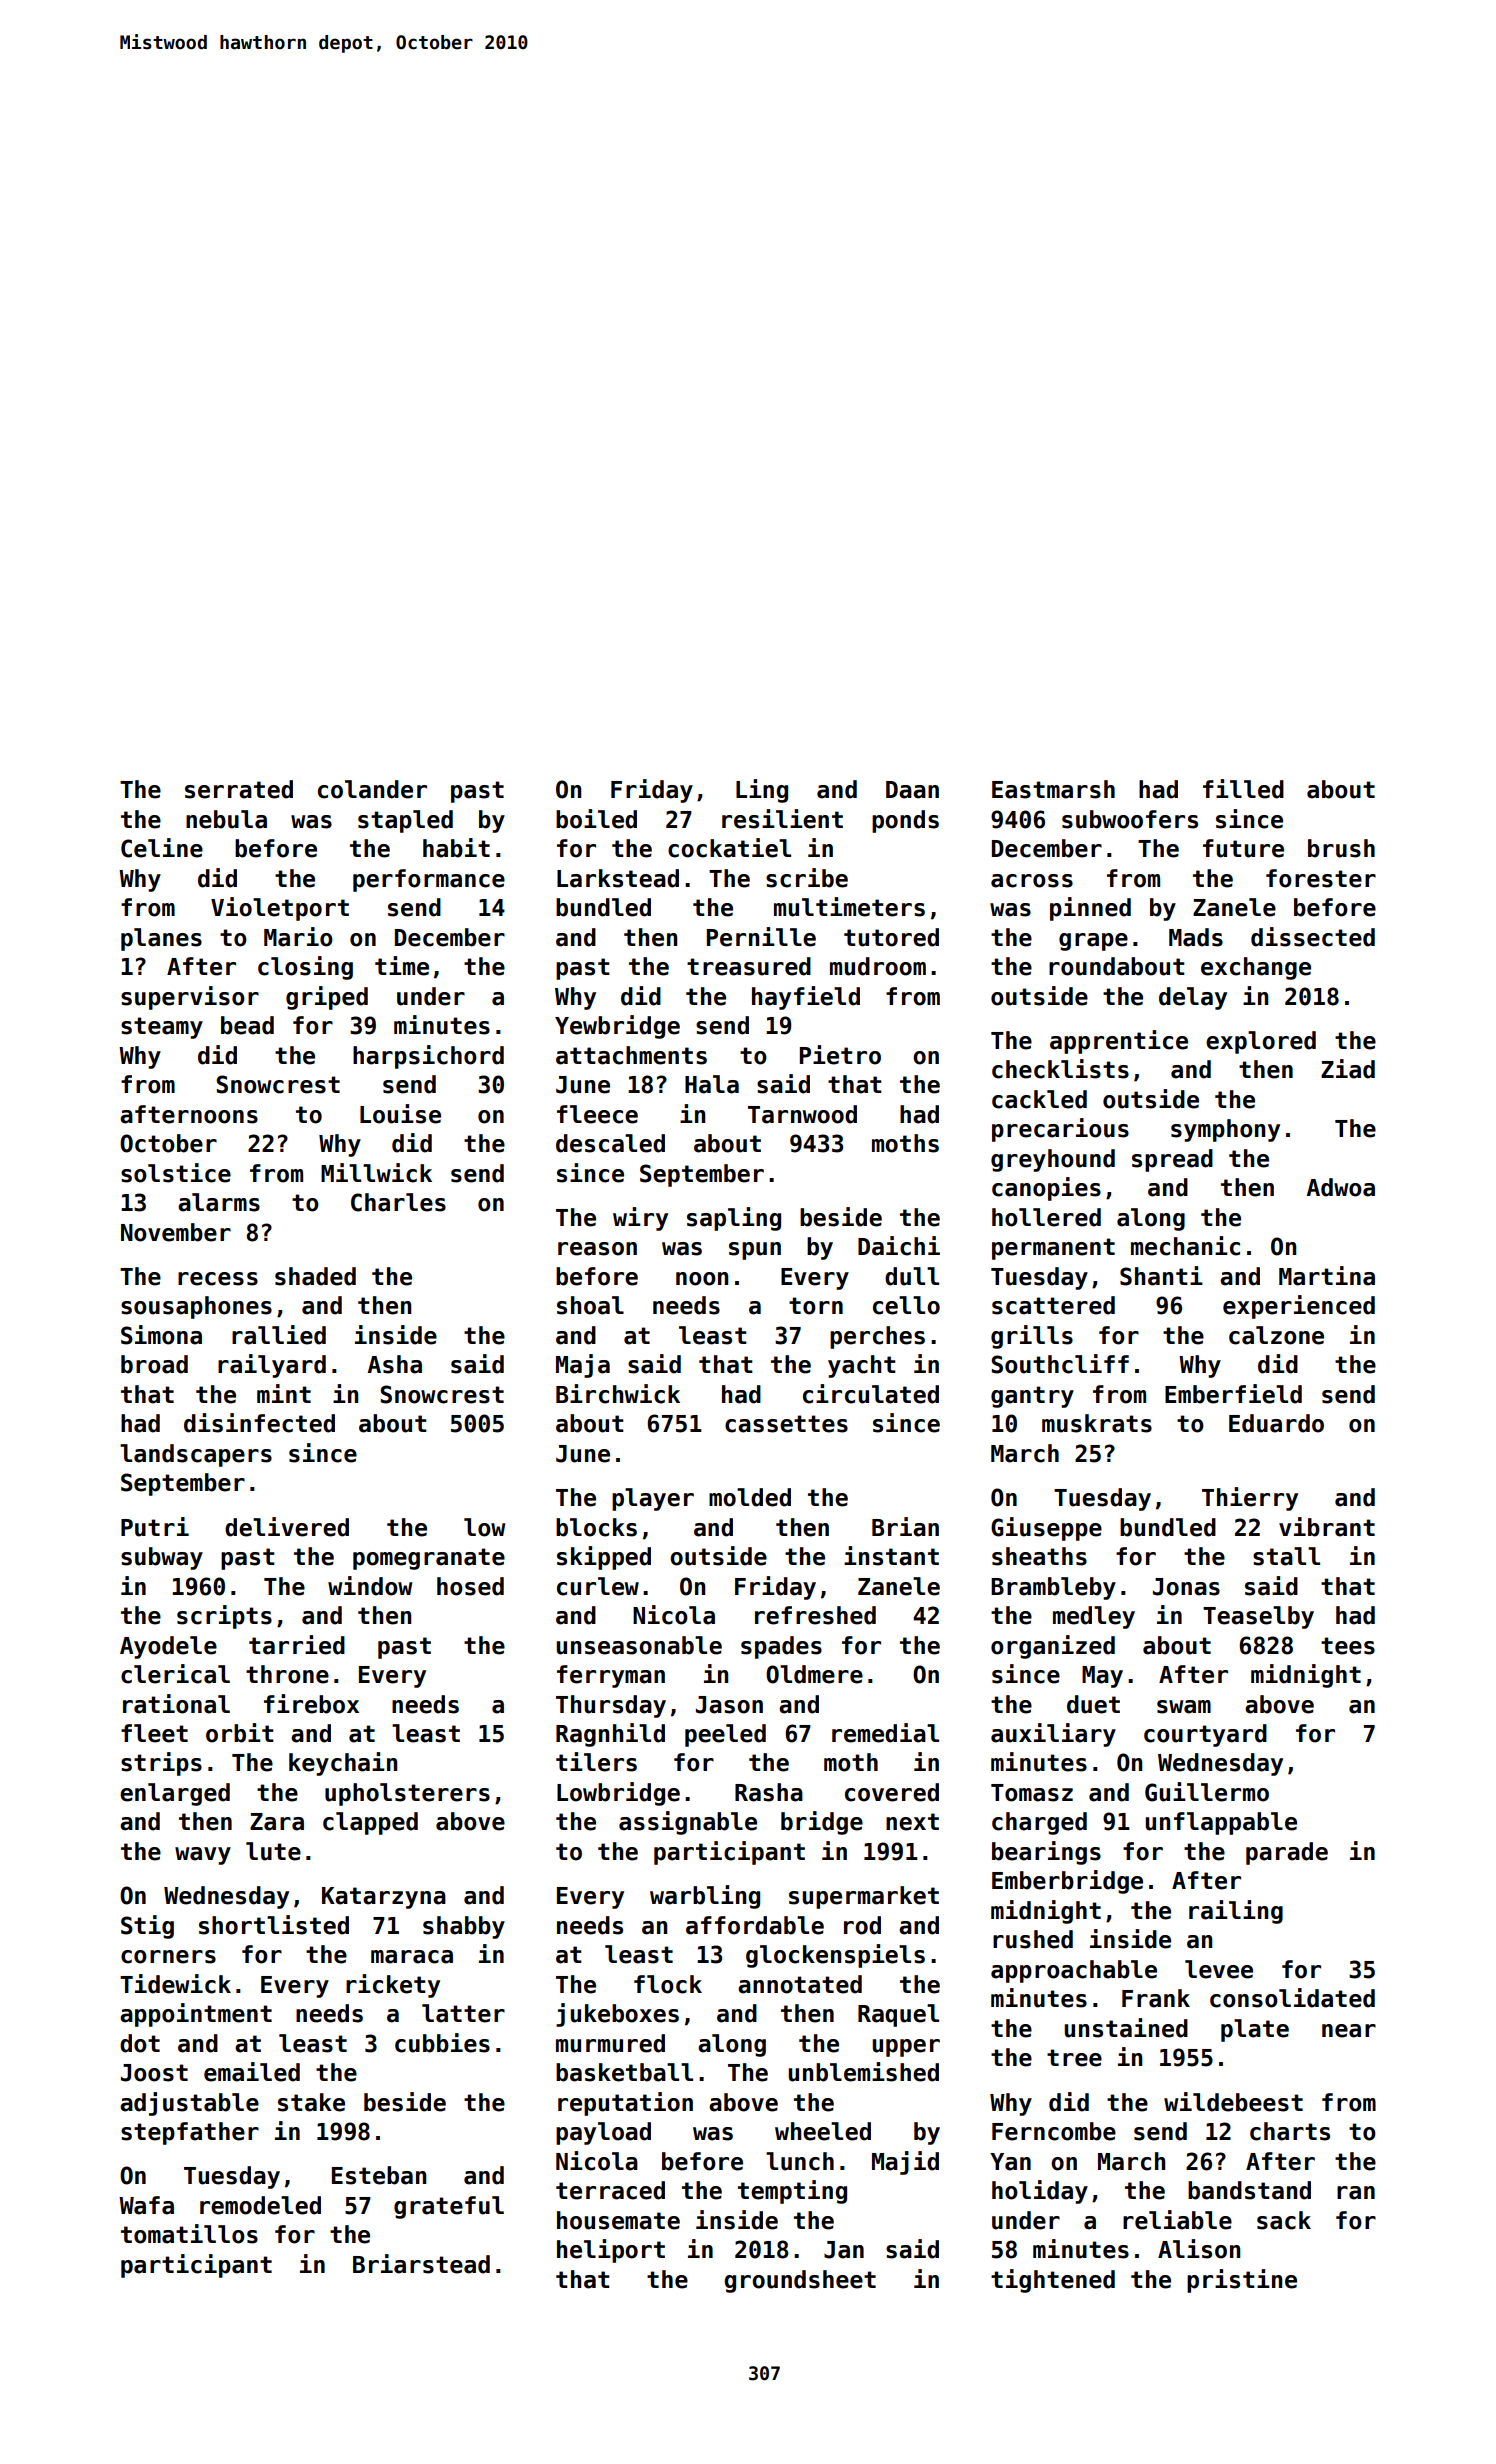 The width and height of the document is (1496, 2464). What do you see at coordinates (393, 1986) in the document?
I see `rickety` at bounding box center [393, 1986].
